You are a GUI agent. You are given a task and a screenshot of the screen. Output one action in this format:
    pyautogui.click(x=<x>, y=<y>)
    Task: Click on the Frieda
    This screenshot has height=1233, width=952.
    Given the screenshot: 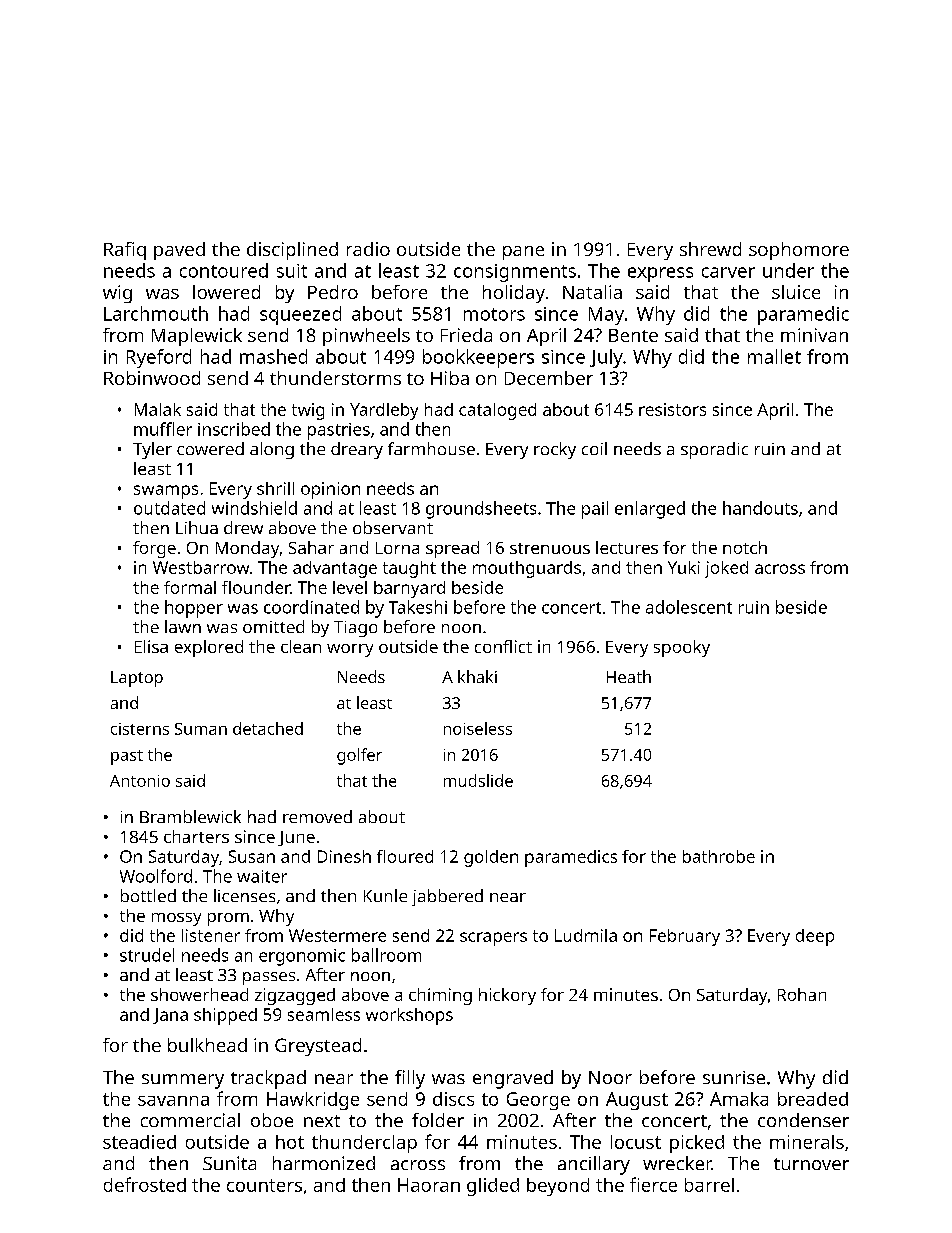 What is the action you would take?
    pyautogui.click(x=466, y=335)
